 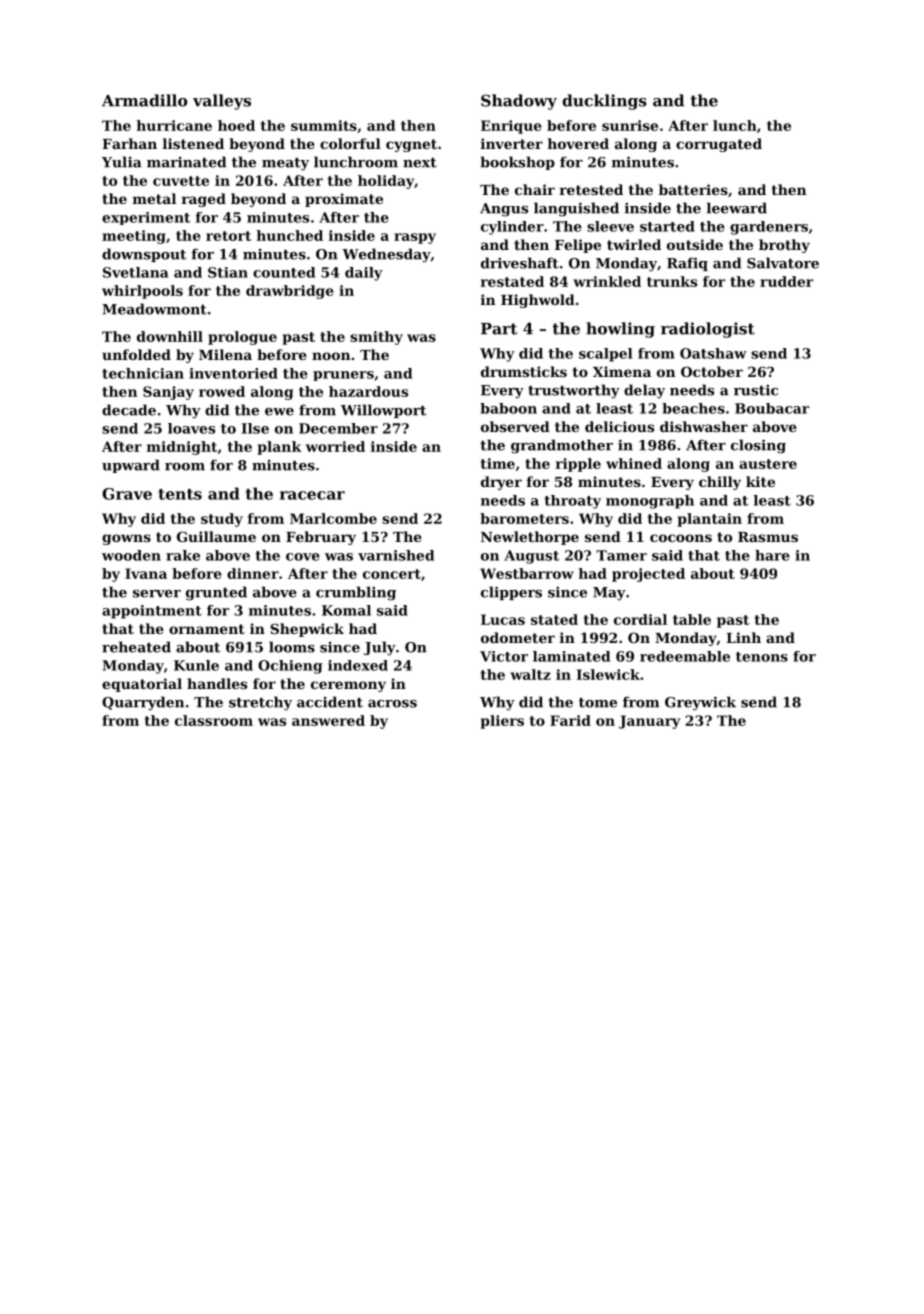 I want to click on summits, so click(x=324, y=125).
